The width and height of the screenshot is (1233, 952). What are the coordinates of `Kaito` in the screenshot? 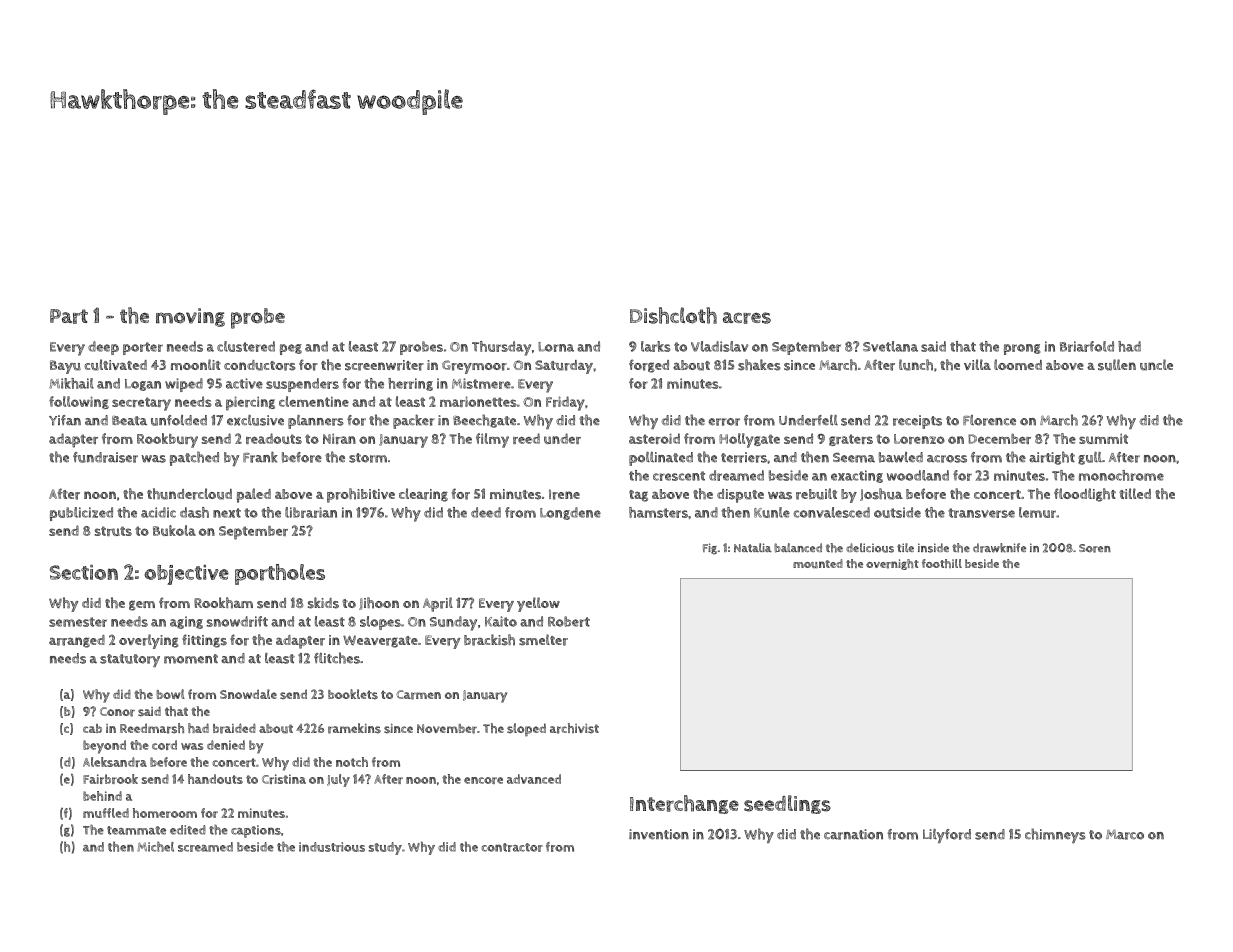 It's located at (501, 621).
